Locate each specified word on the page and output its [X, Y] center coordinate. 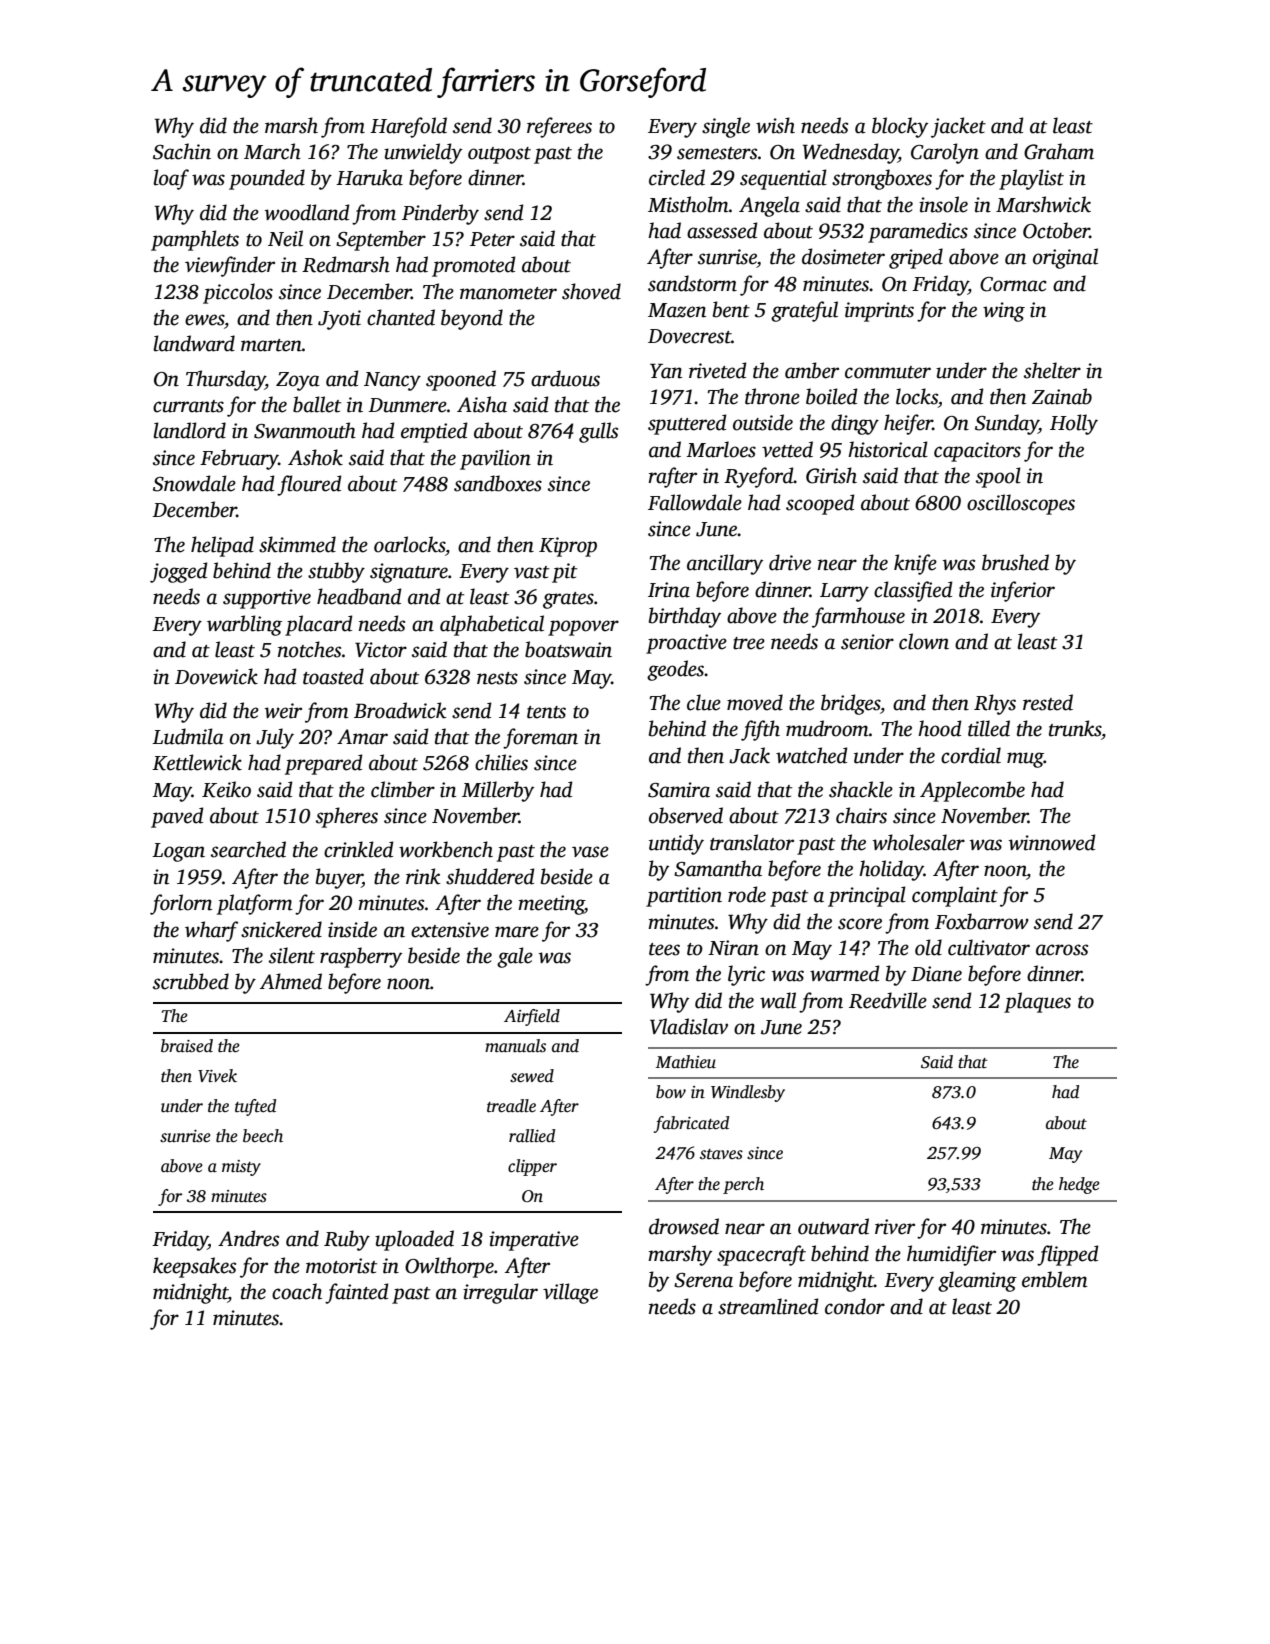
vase [590, 852]
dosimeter [843, 256]
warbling [244, 625]
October [1056, 230]
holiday [891, 870]
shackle [861, 789]
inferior [1023, 591]
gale [515, 957]
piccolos [238, 293]
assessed [722, 230]
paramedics [918, 232]
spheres [347, 817]
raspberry [361, 957]
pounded [267, 179]
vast [531, 572]
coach [297, 1291]
